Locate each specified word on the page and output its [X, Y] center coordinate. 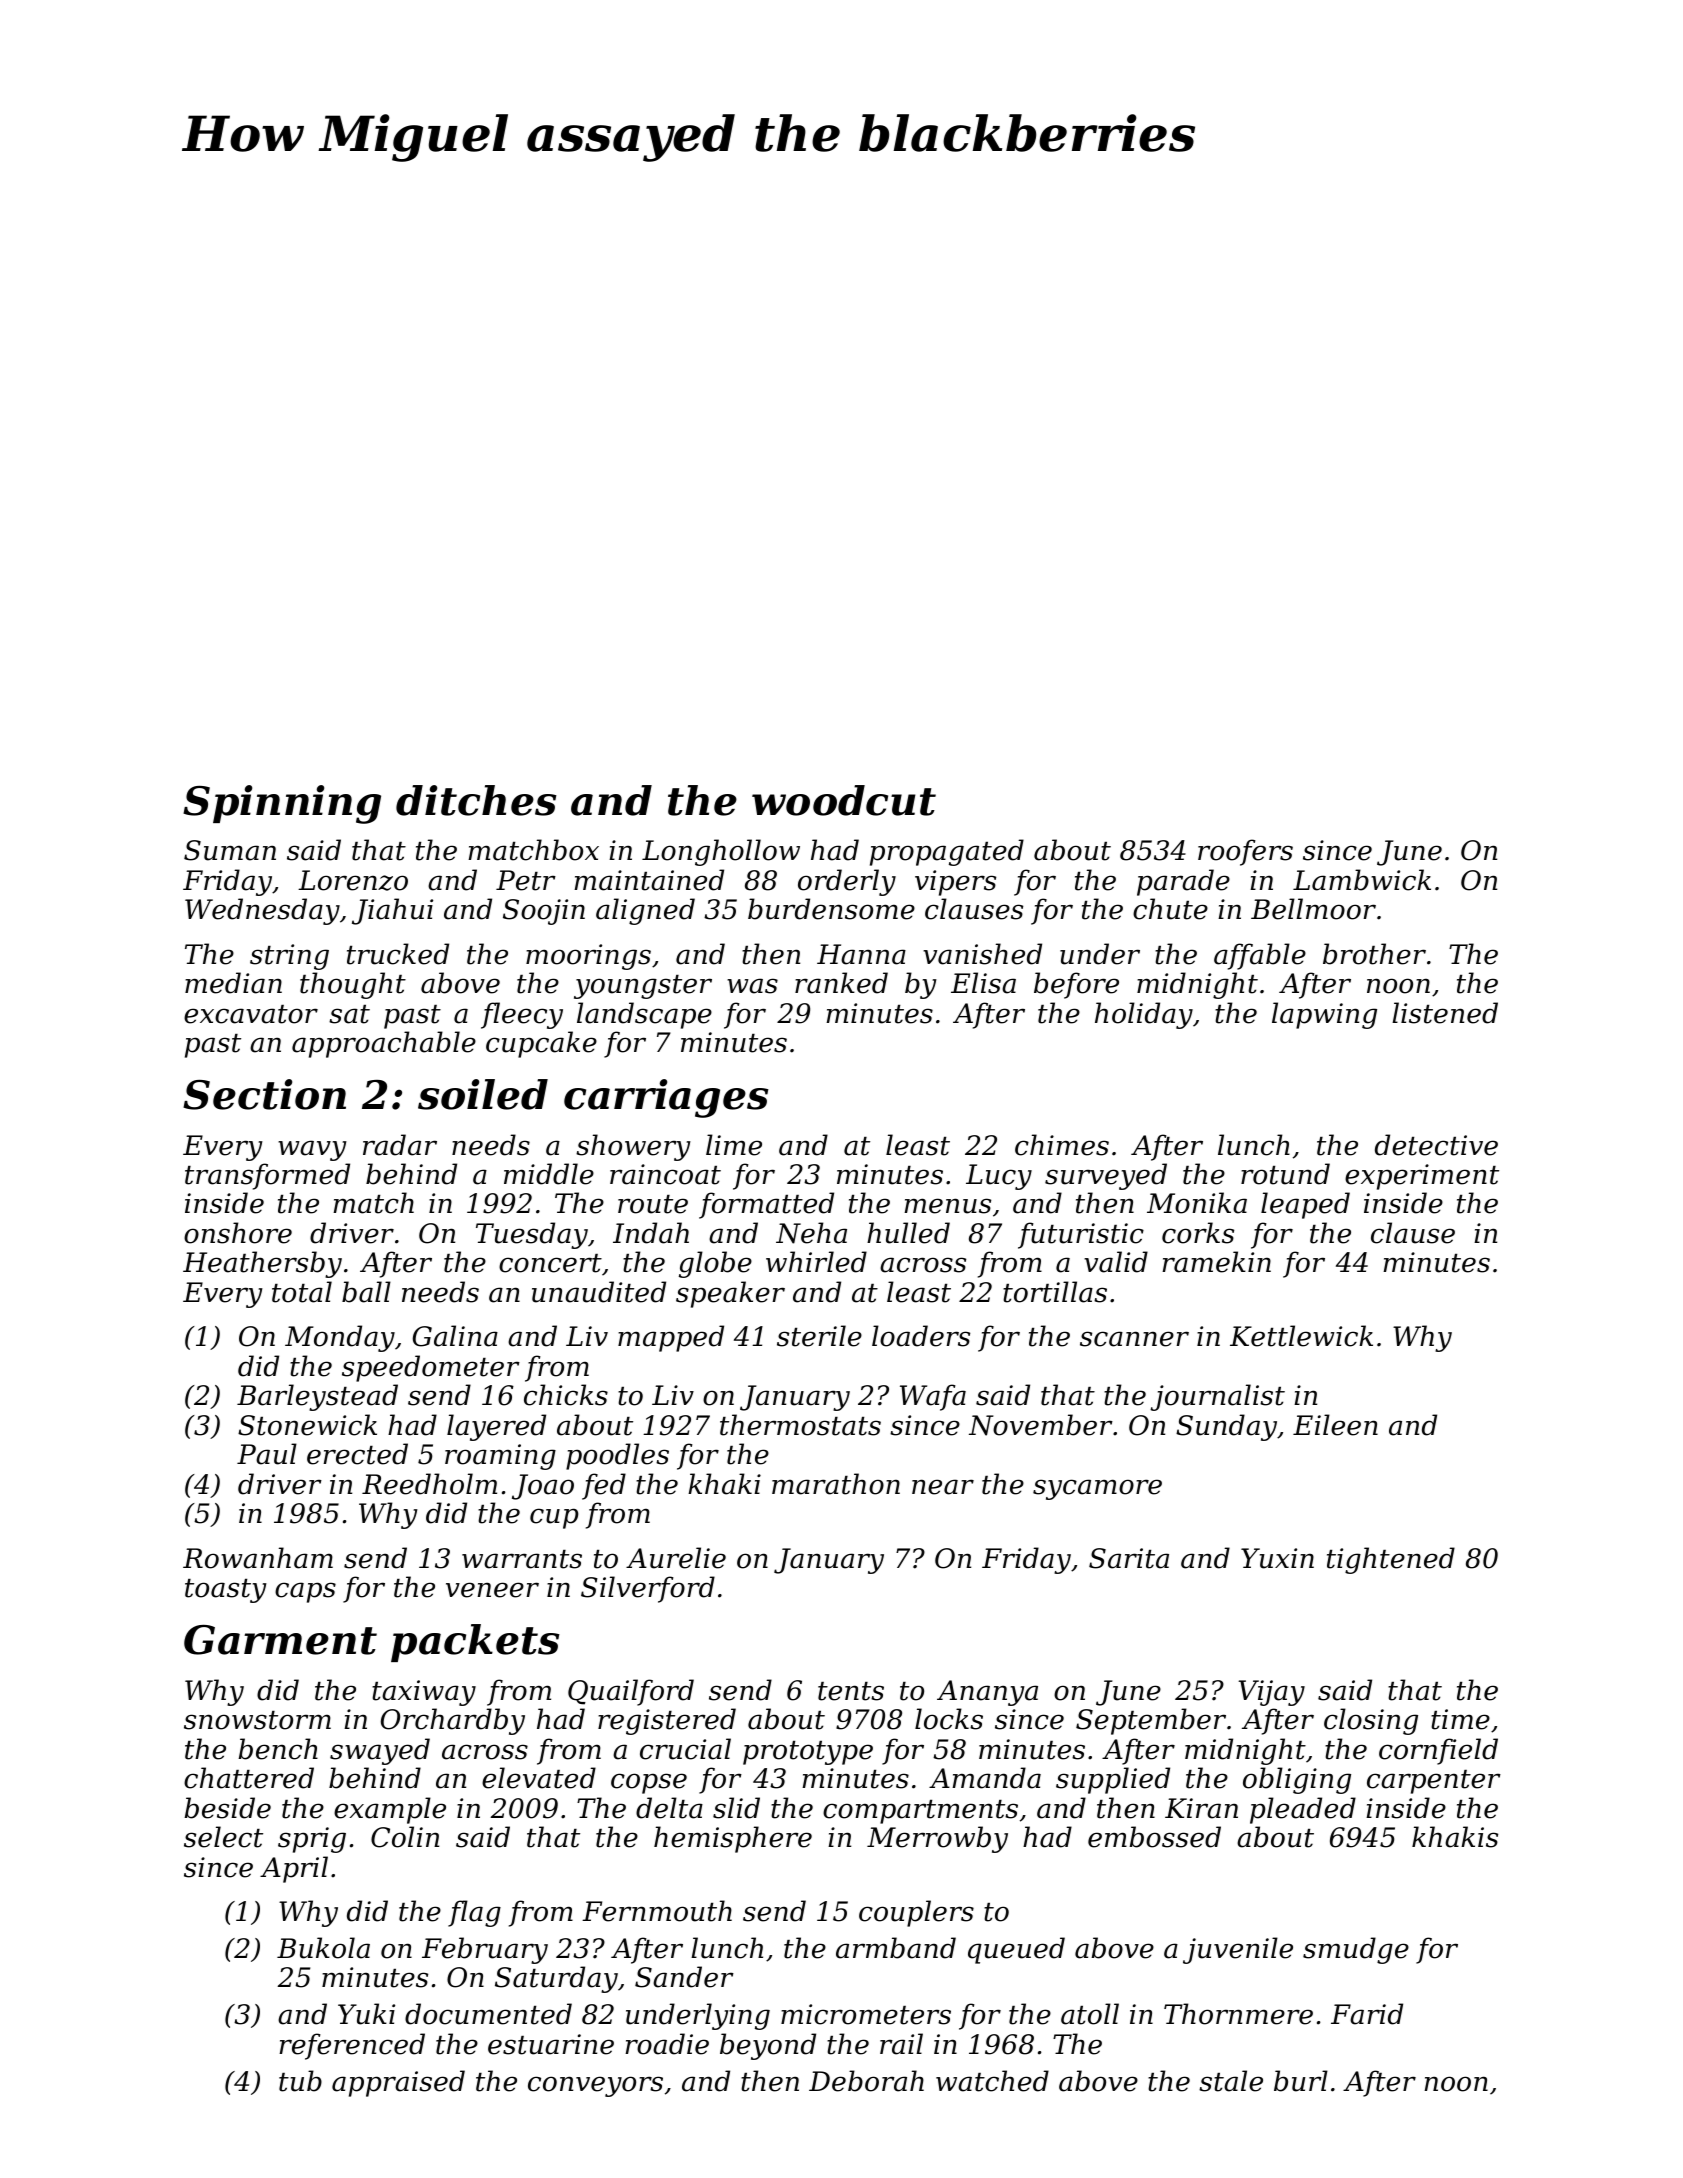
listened [1445, 1013]
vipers [955, 883]
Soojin [544, 912]
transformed [267, 1176]
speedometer [431, 1368]
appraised [398, 2083]
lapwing [1324, 1015]
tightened [1391, 1560]
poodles [617, 1456]
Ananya [987, 1693]
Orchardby [453, 1721]
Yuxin [1277, 1558]
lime [734, 1145]
